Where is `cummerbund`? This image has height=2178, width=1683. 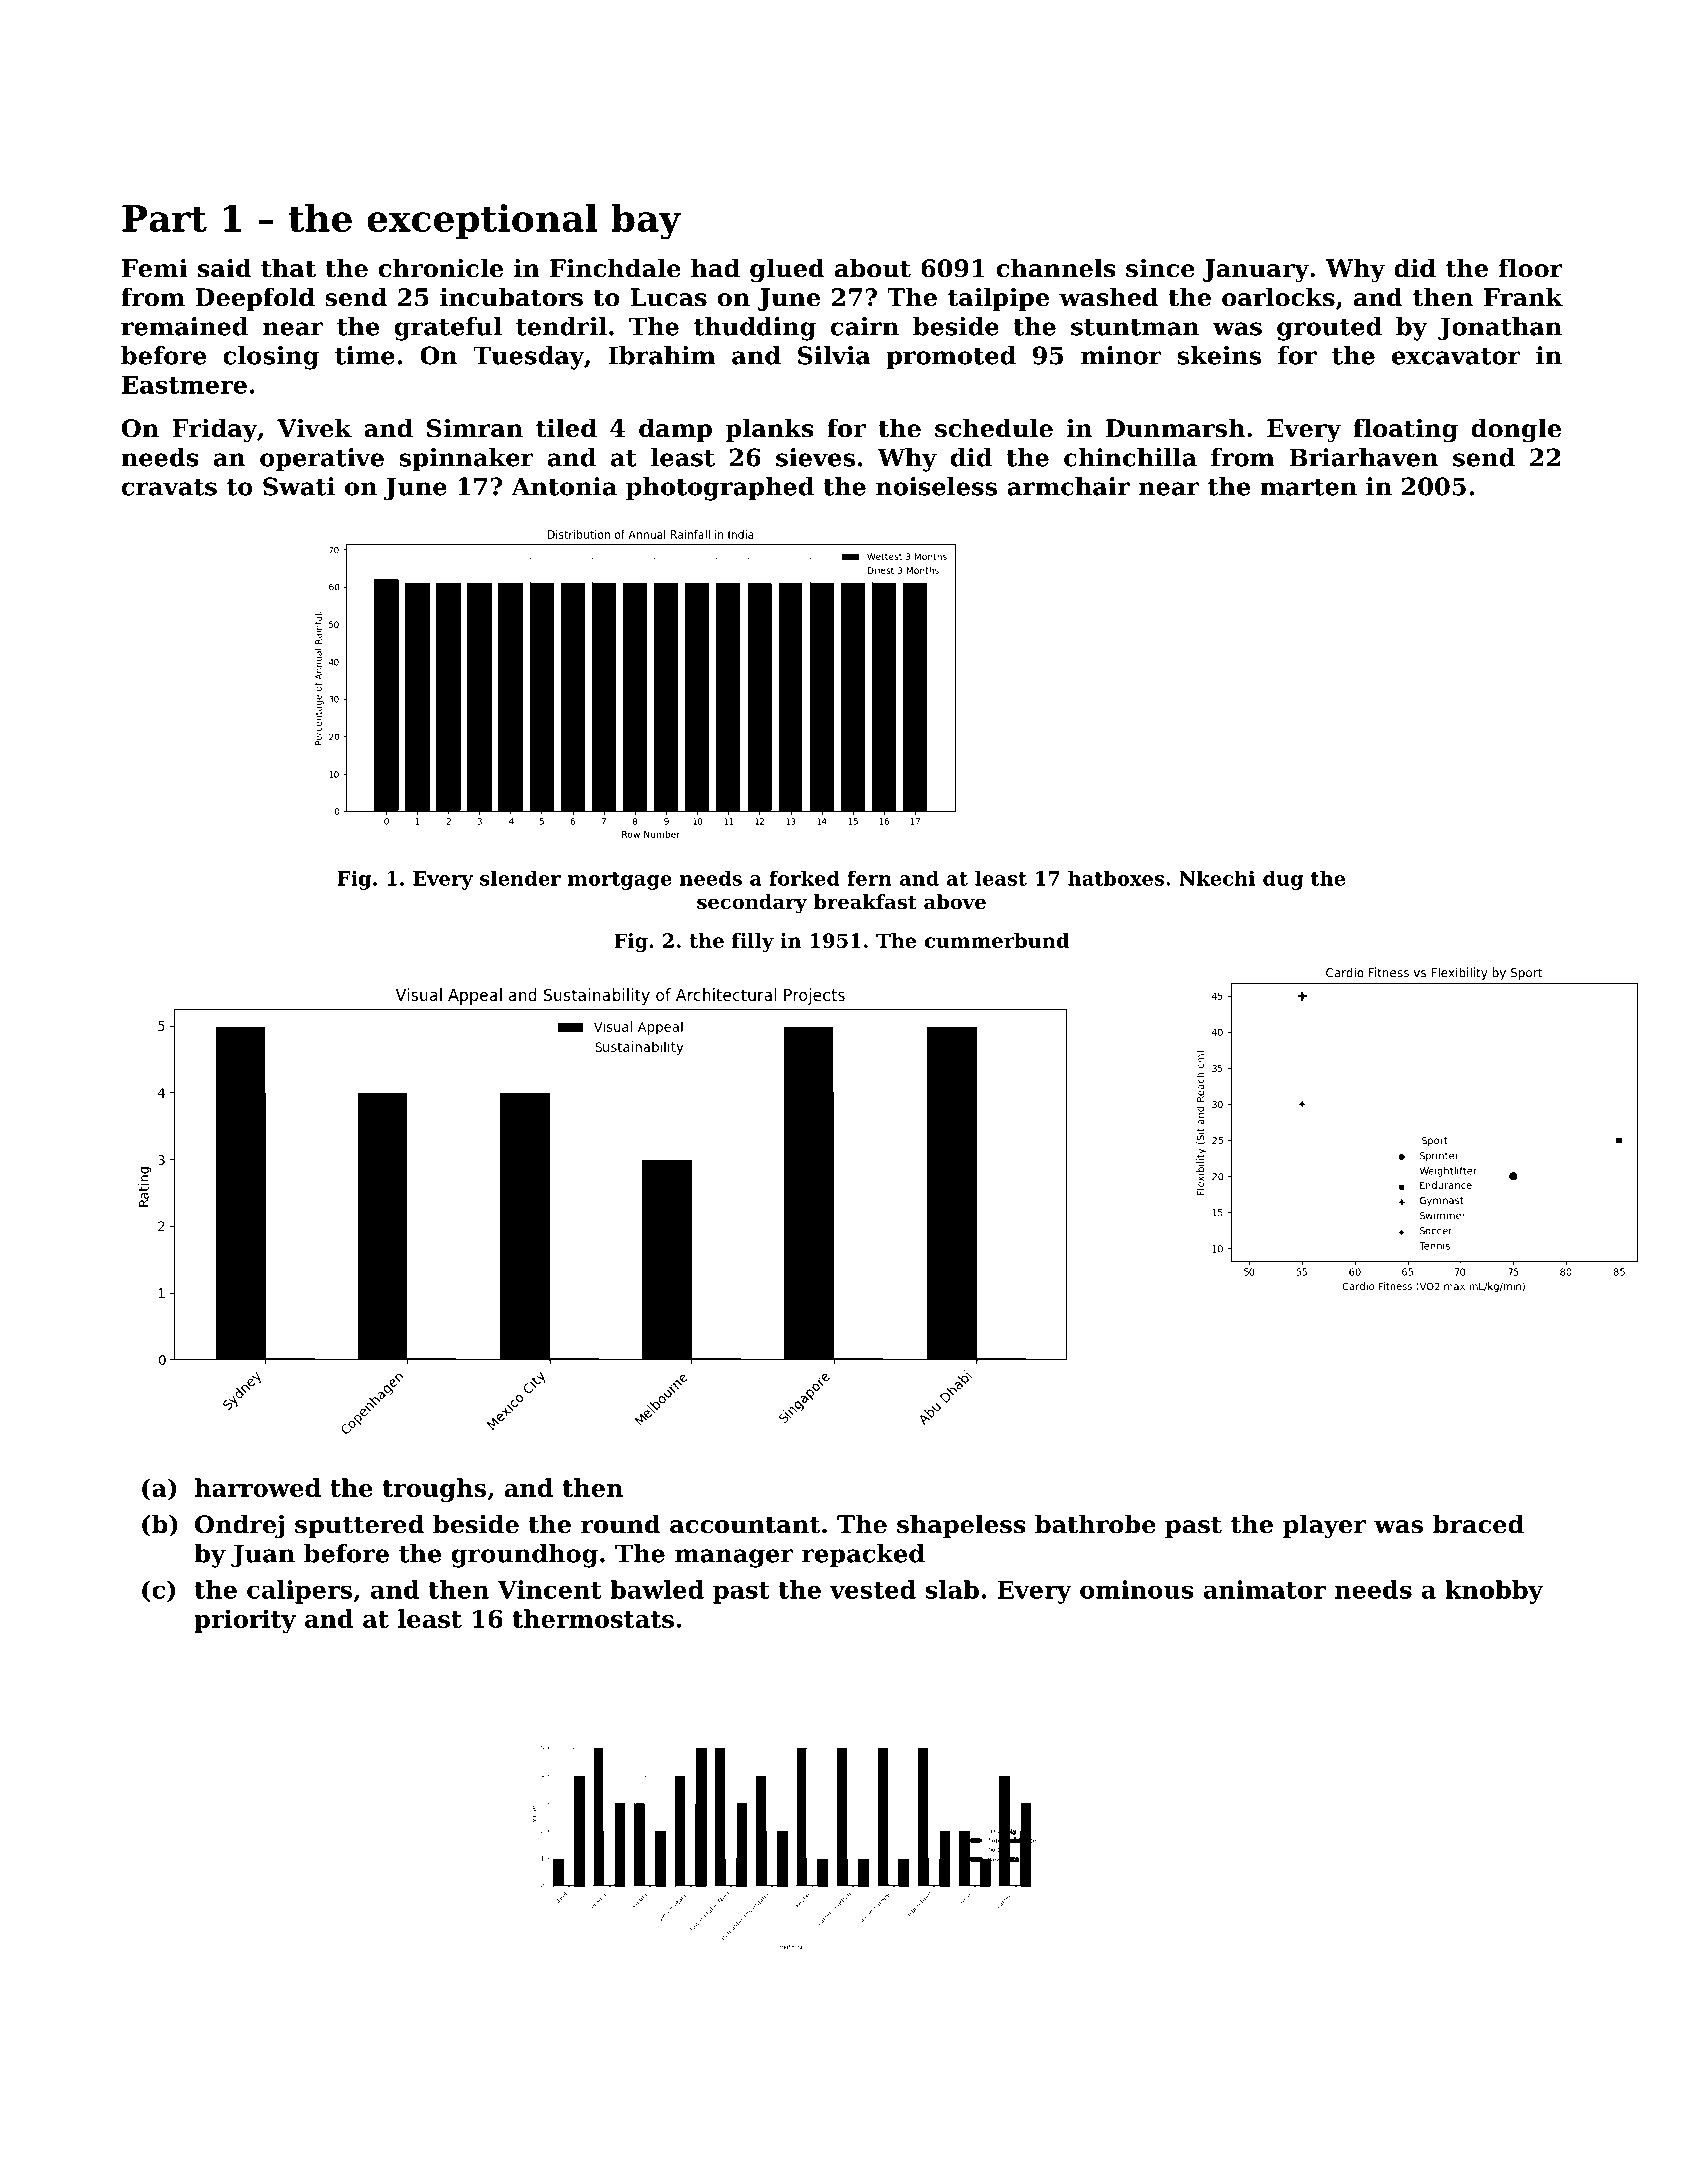 cummerbund is located at coordinates (997, 940).
